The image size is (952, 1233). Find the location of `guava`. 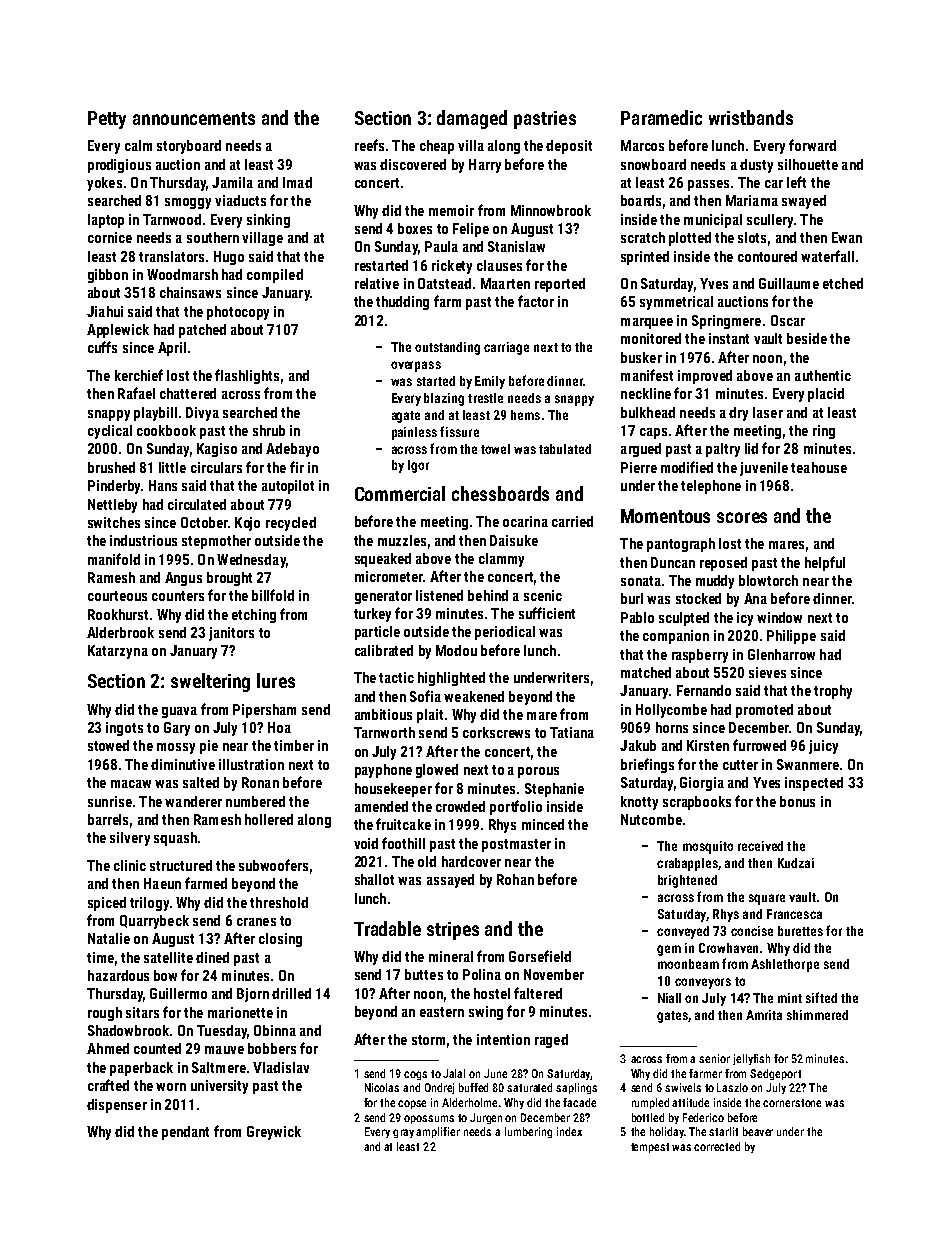

guava is located at coordinates (179, 712).
